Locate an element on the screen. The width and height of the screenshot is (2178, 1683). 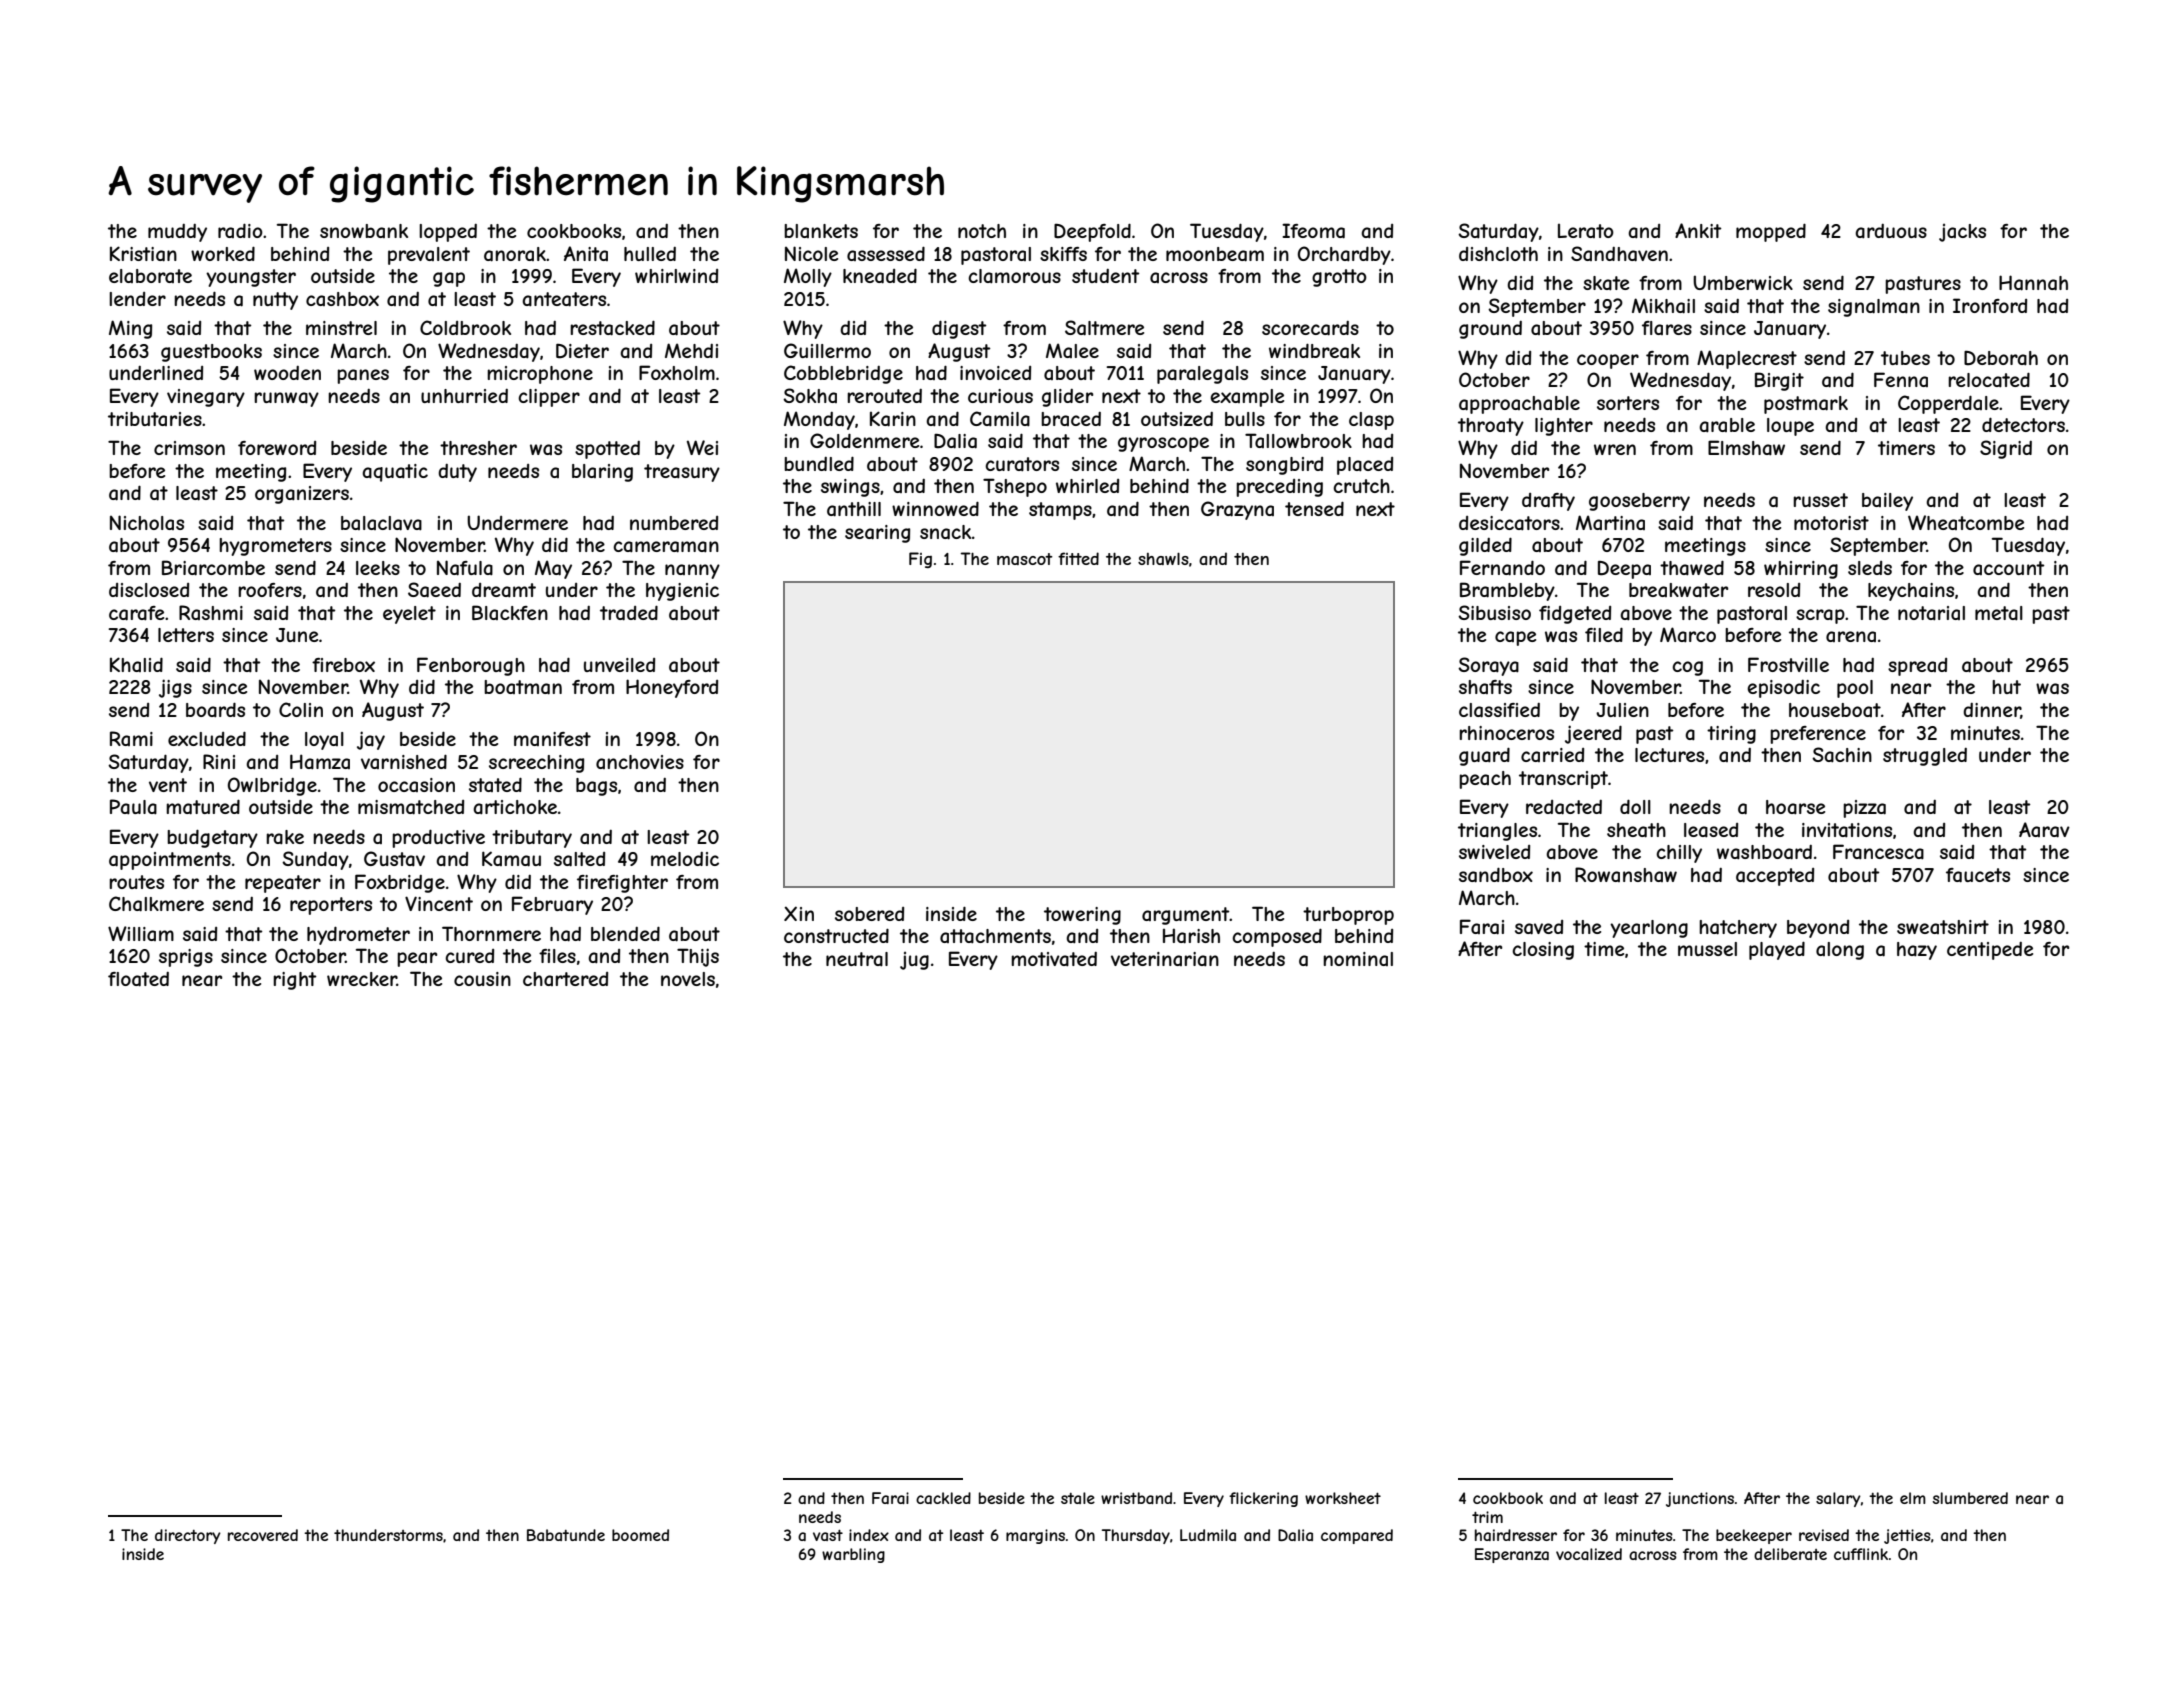
nanny is located at coordinates (692, 571).
